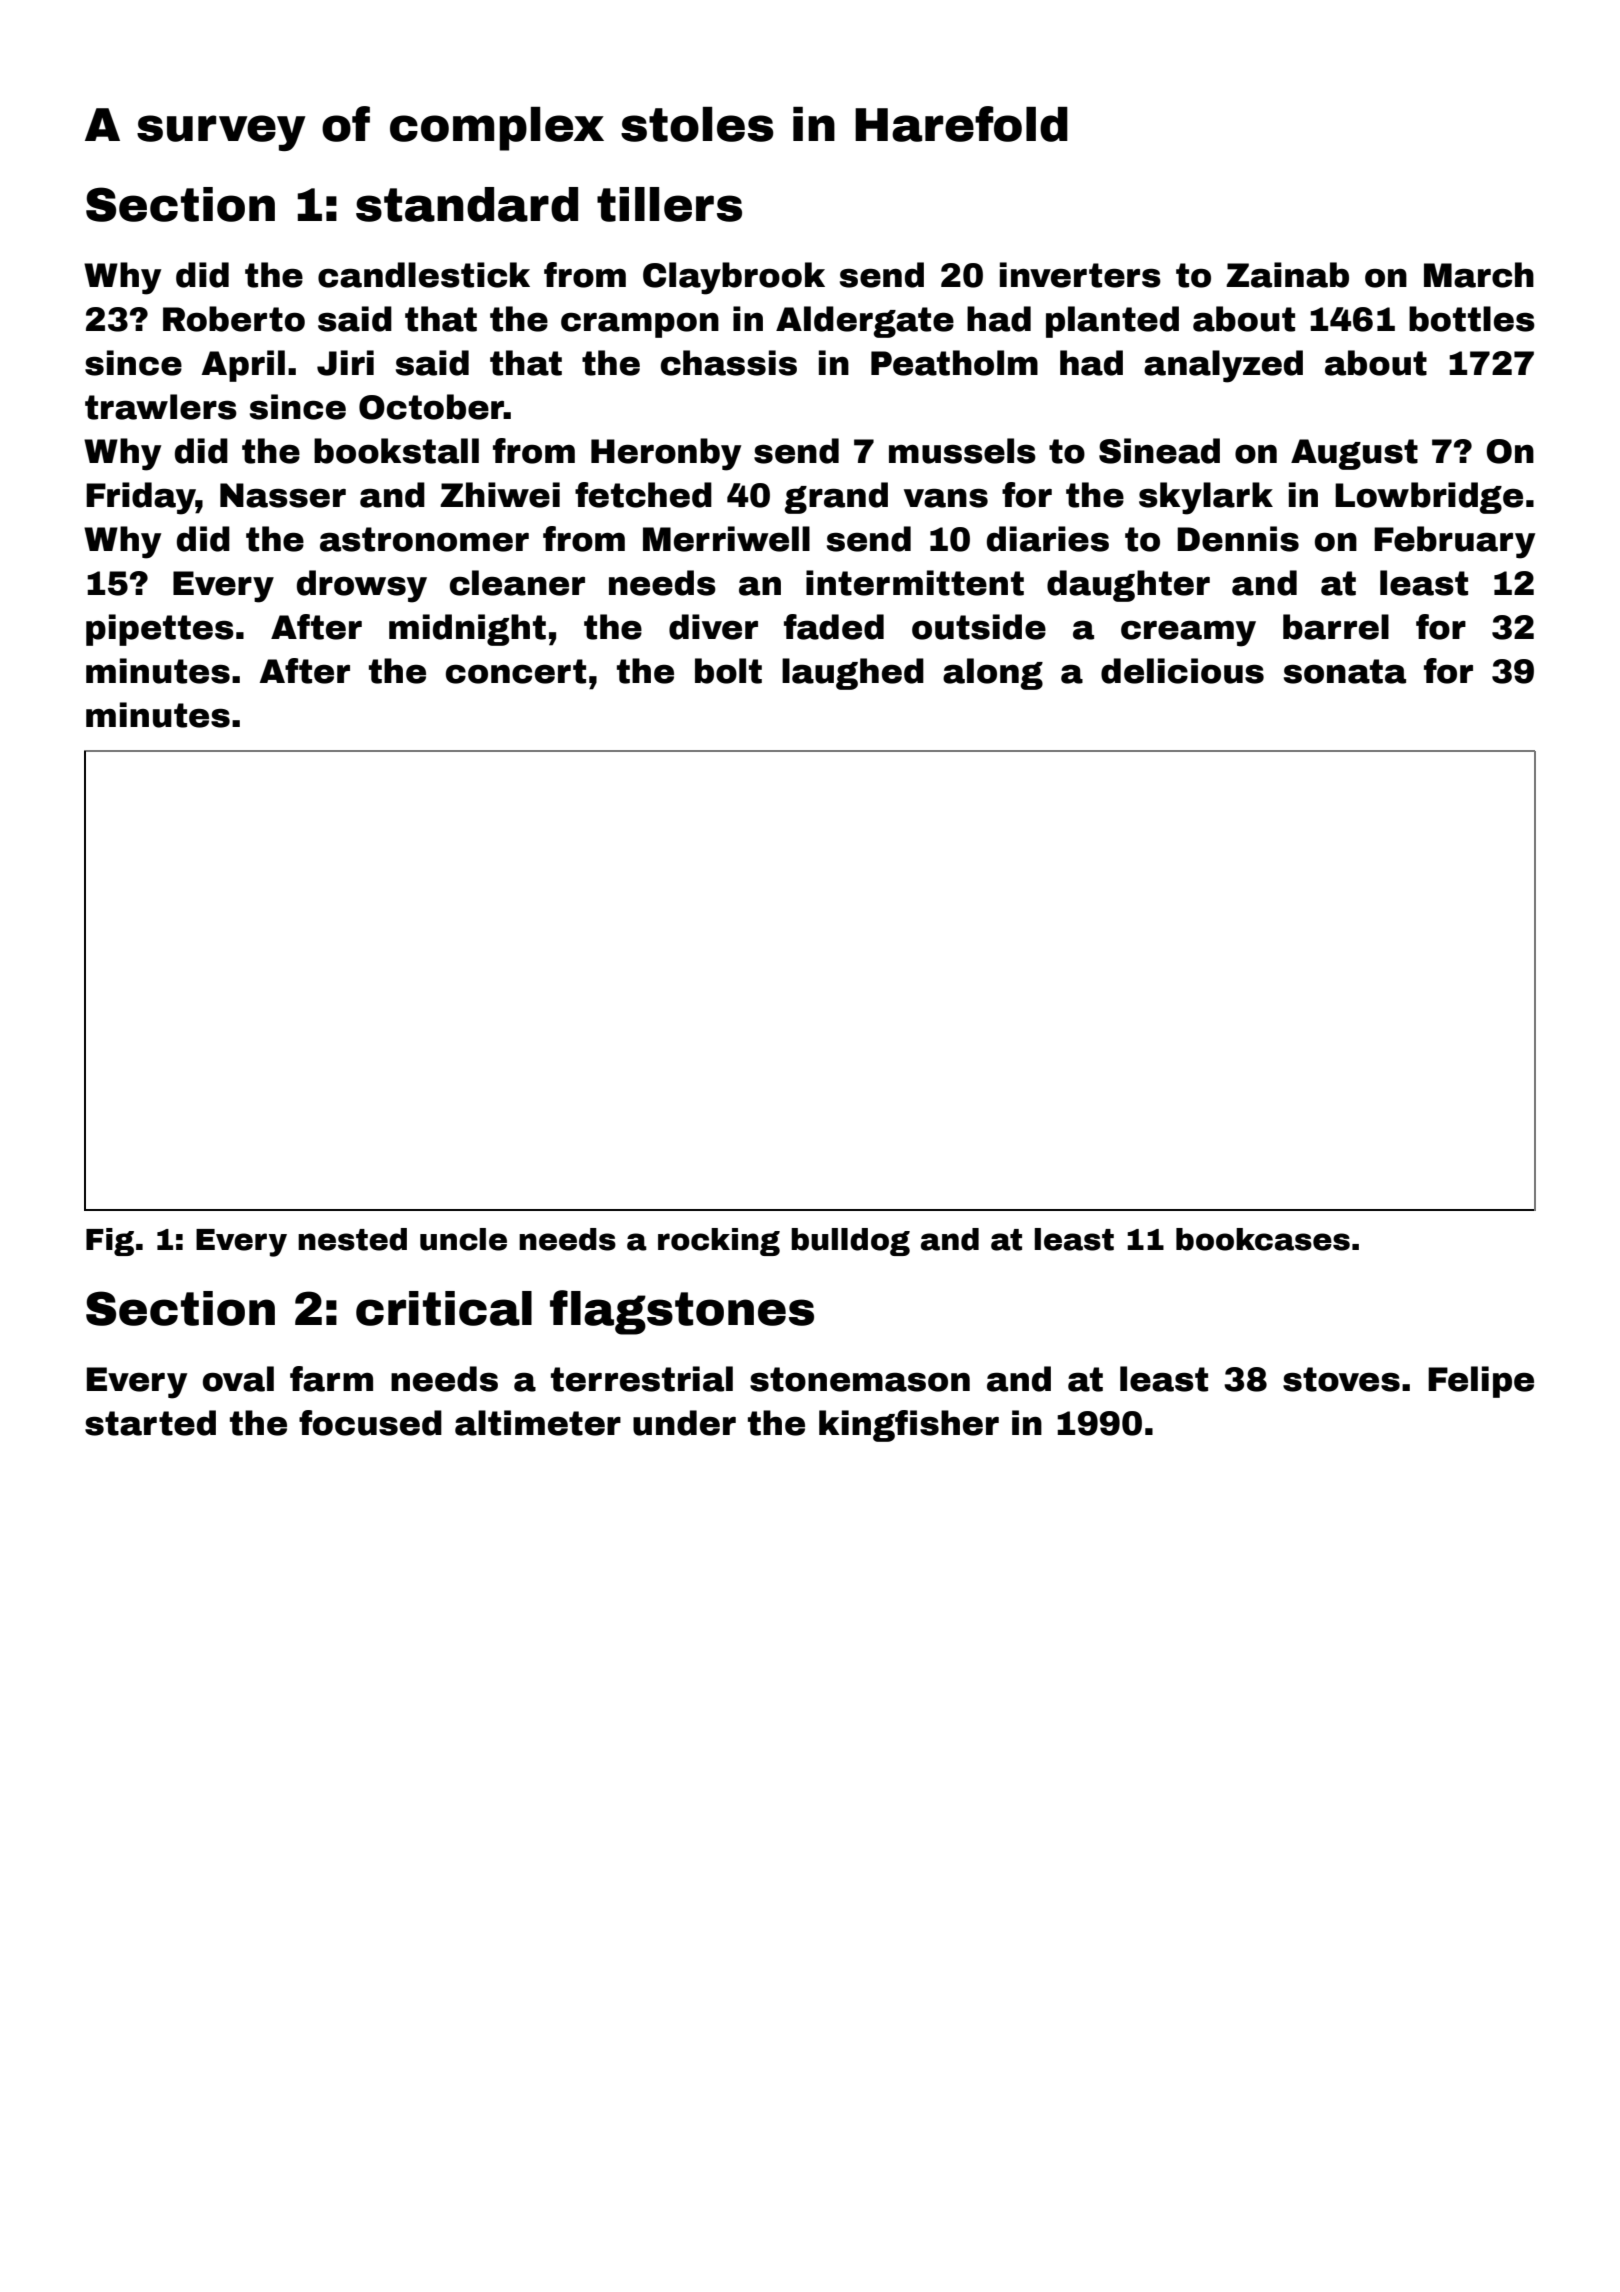 The height and width of the screenshot is (2292, 1620). I want to click on Zainab, so click(1287, 275).
